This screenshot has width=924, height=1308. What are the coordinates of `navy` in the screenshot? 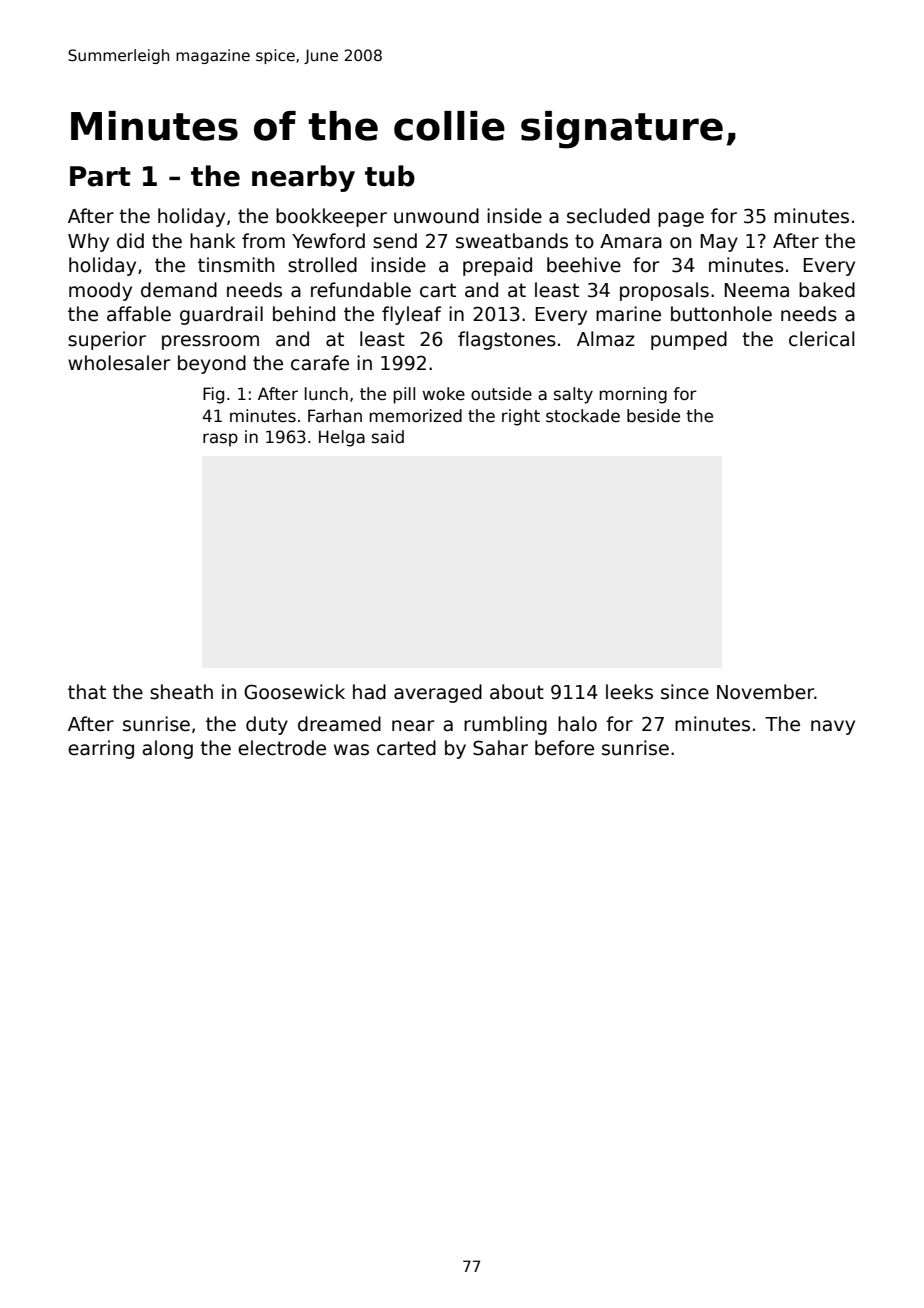 It's located at (833, 727).
